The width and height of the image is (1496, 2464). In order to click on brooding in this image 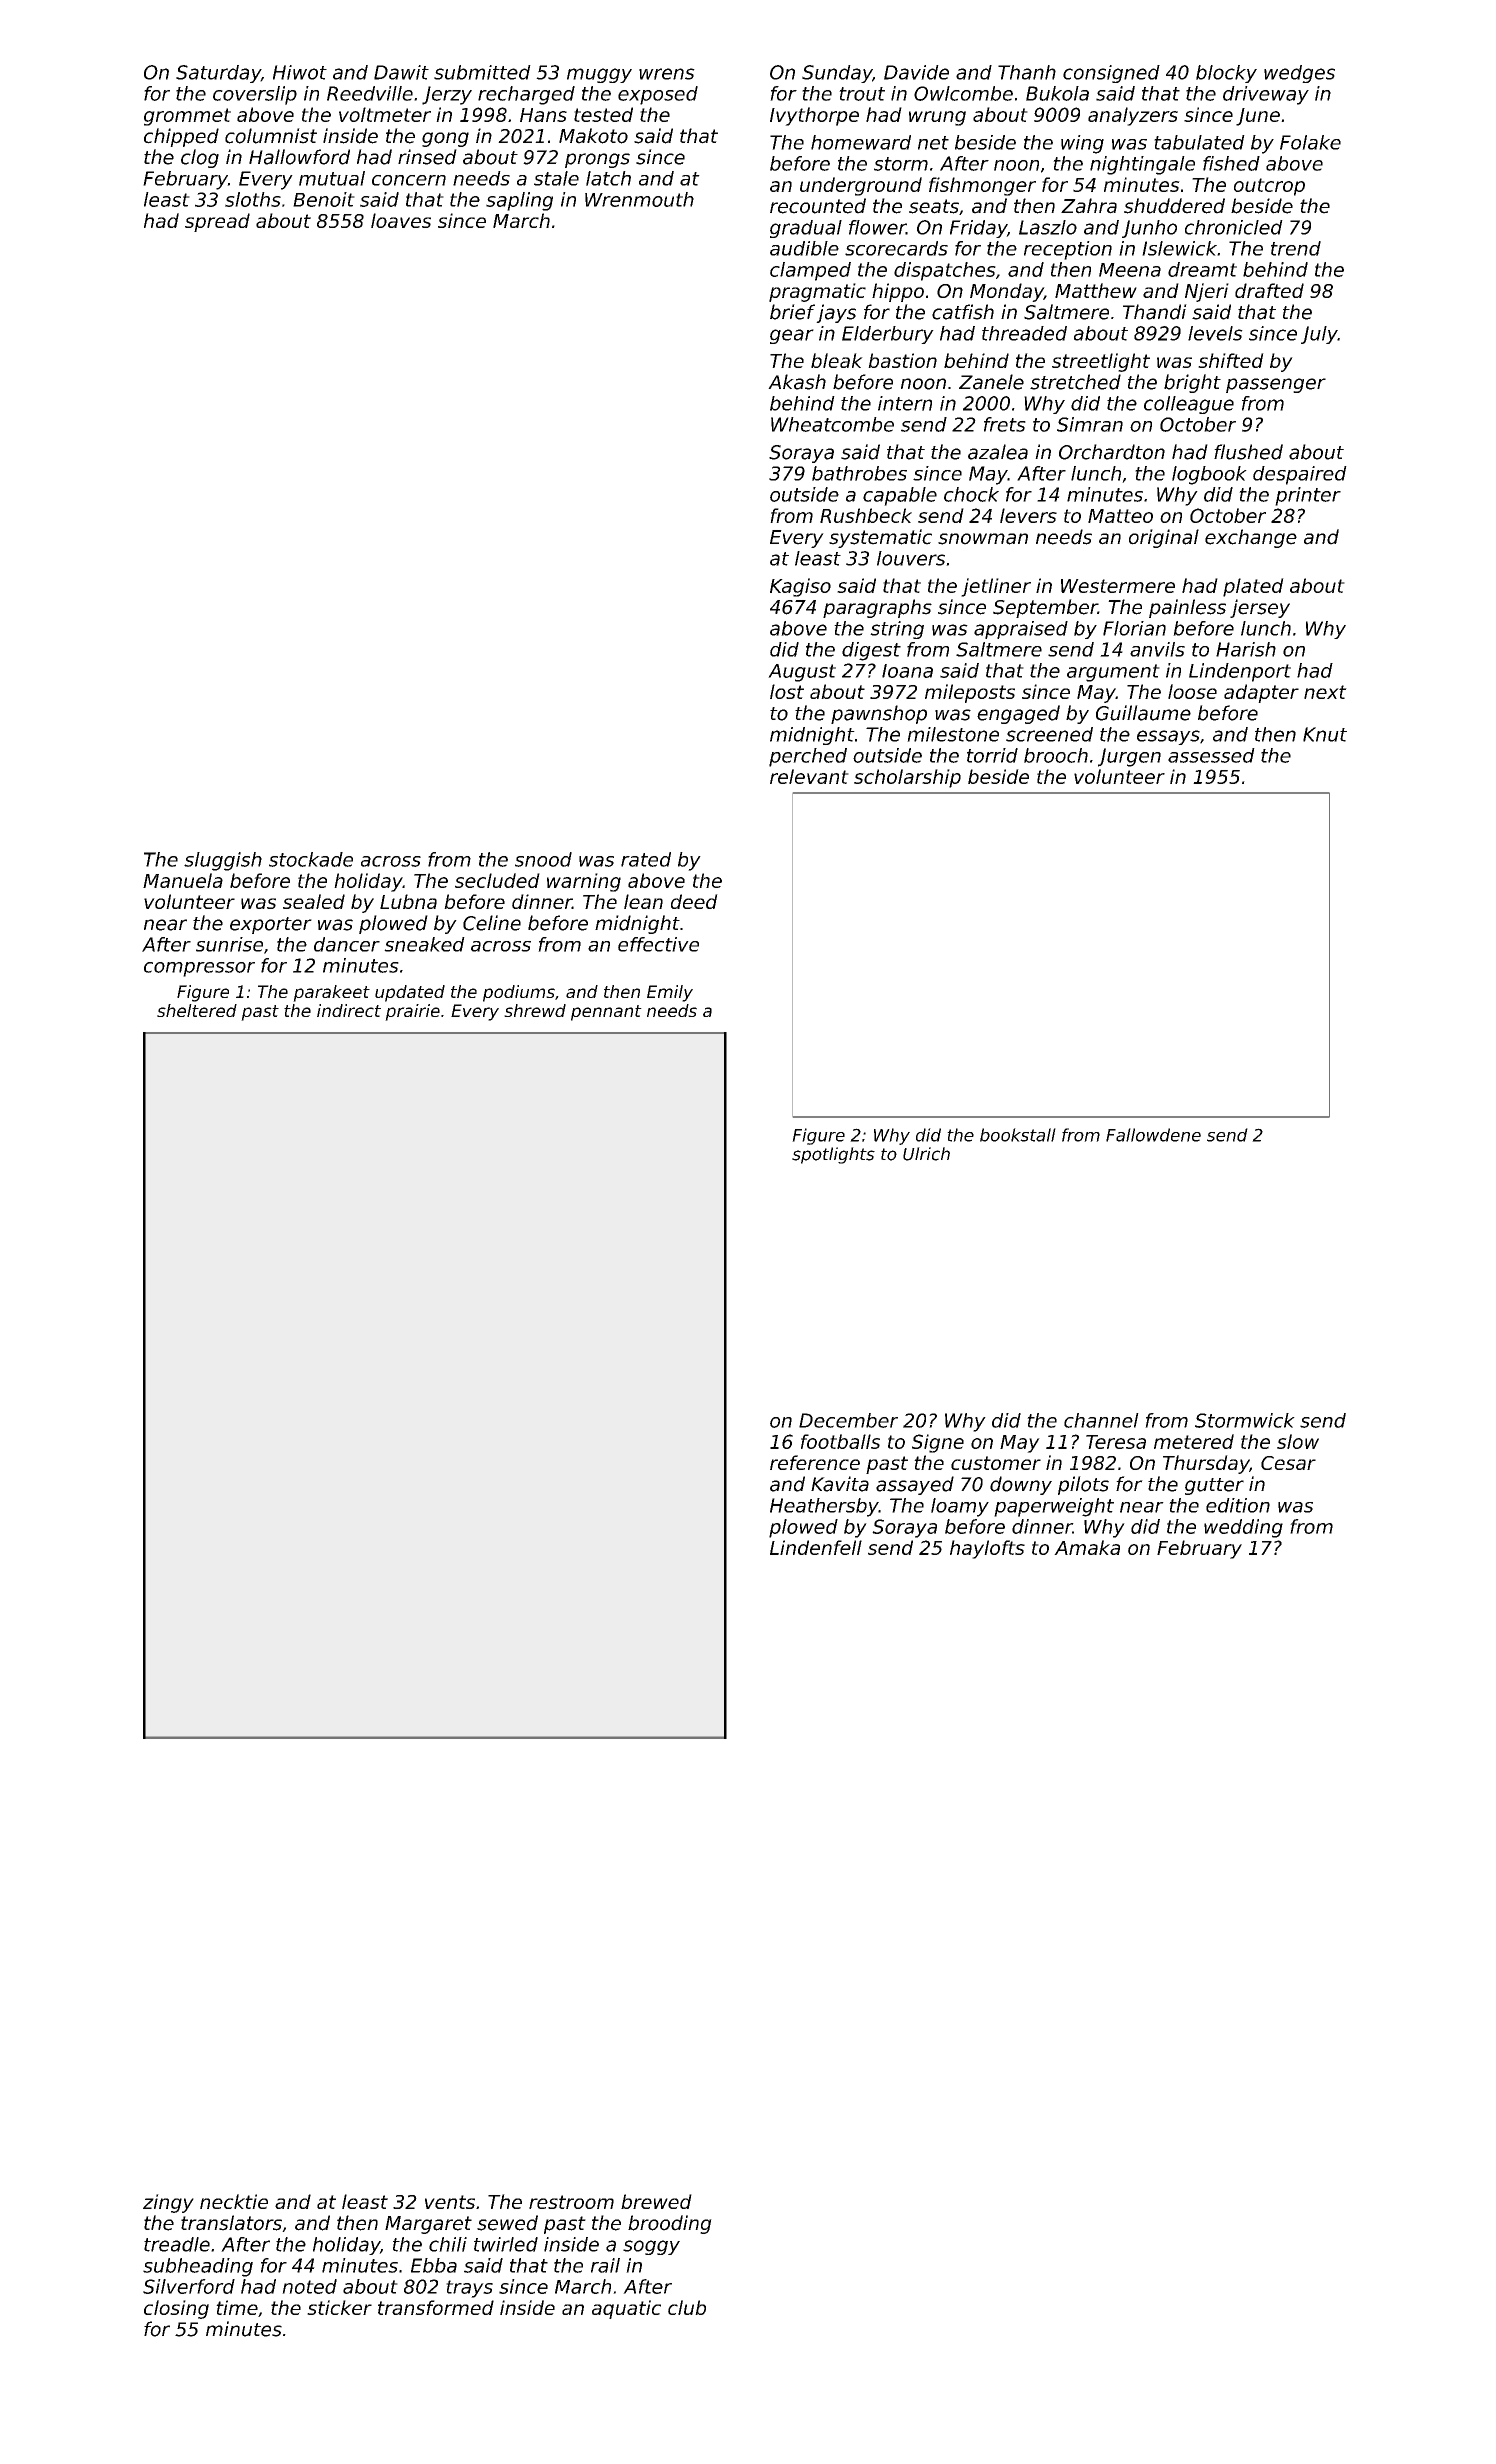, I will do `click(670, 2224)`.
